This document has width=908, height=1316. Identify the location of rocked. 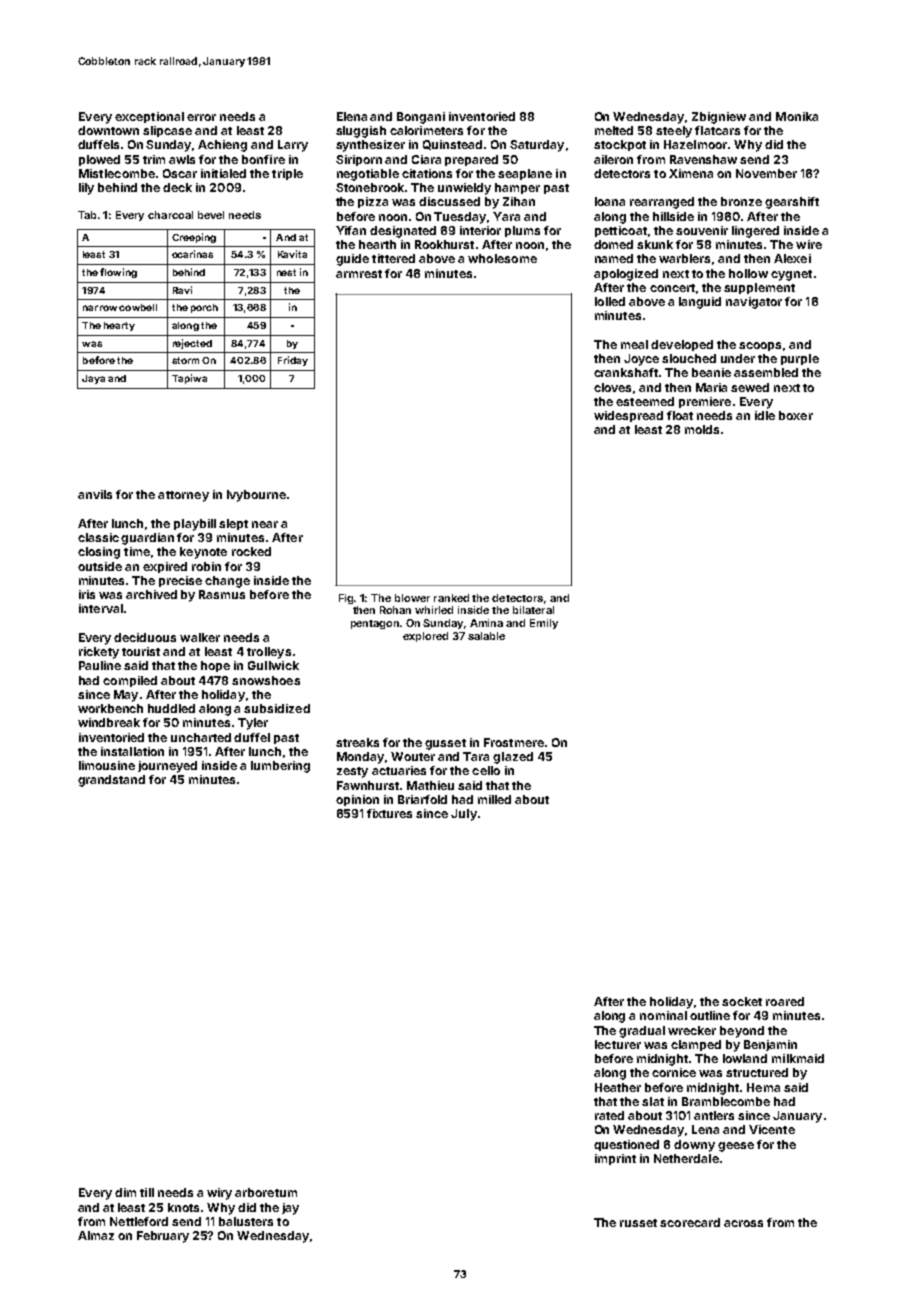
(251, 551).
